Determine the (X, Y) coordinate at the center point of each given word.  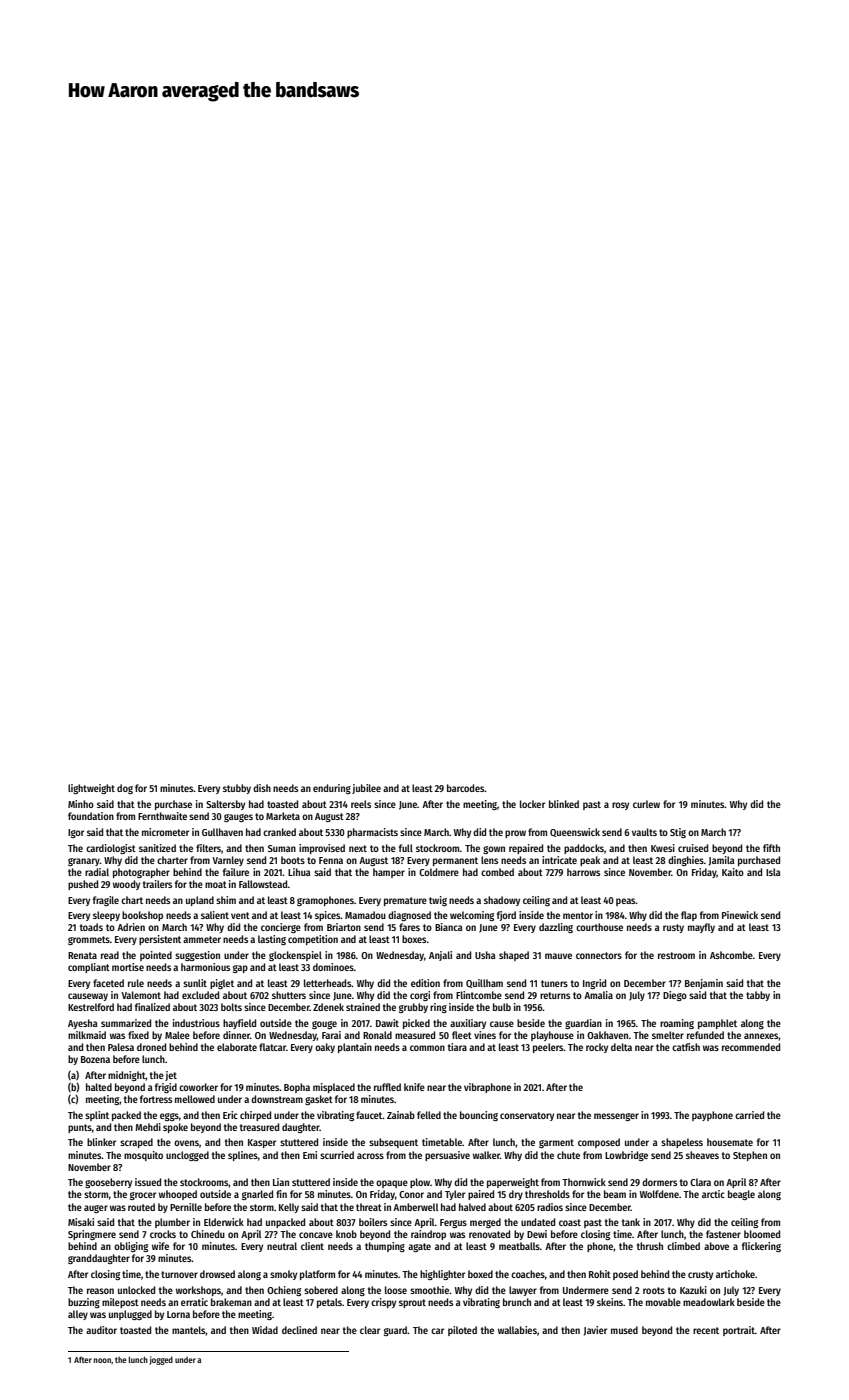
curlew (646, 804)
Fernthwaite (162, 816)
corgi (420, 996)
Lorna (178, 1314)
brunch (517, 1302)
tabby (758, 996)
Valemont (141, 995)
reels (361, 804)
